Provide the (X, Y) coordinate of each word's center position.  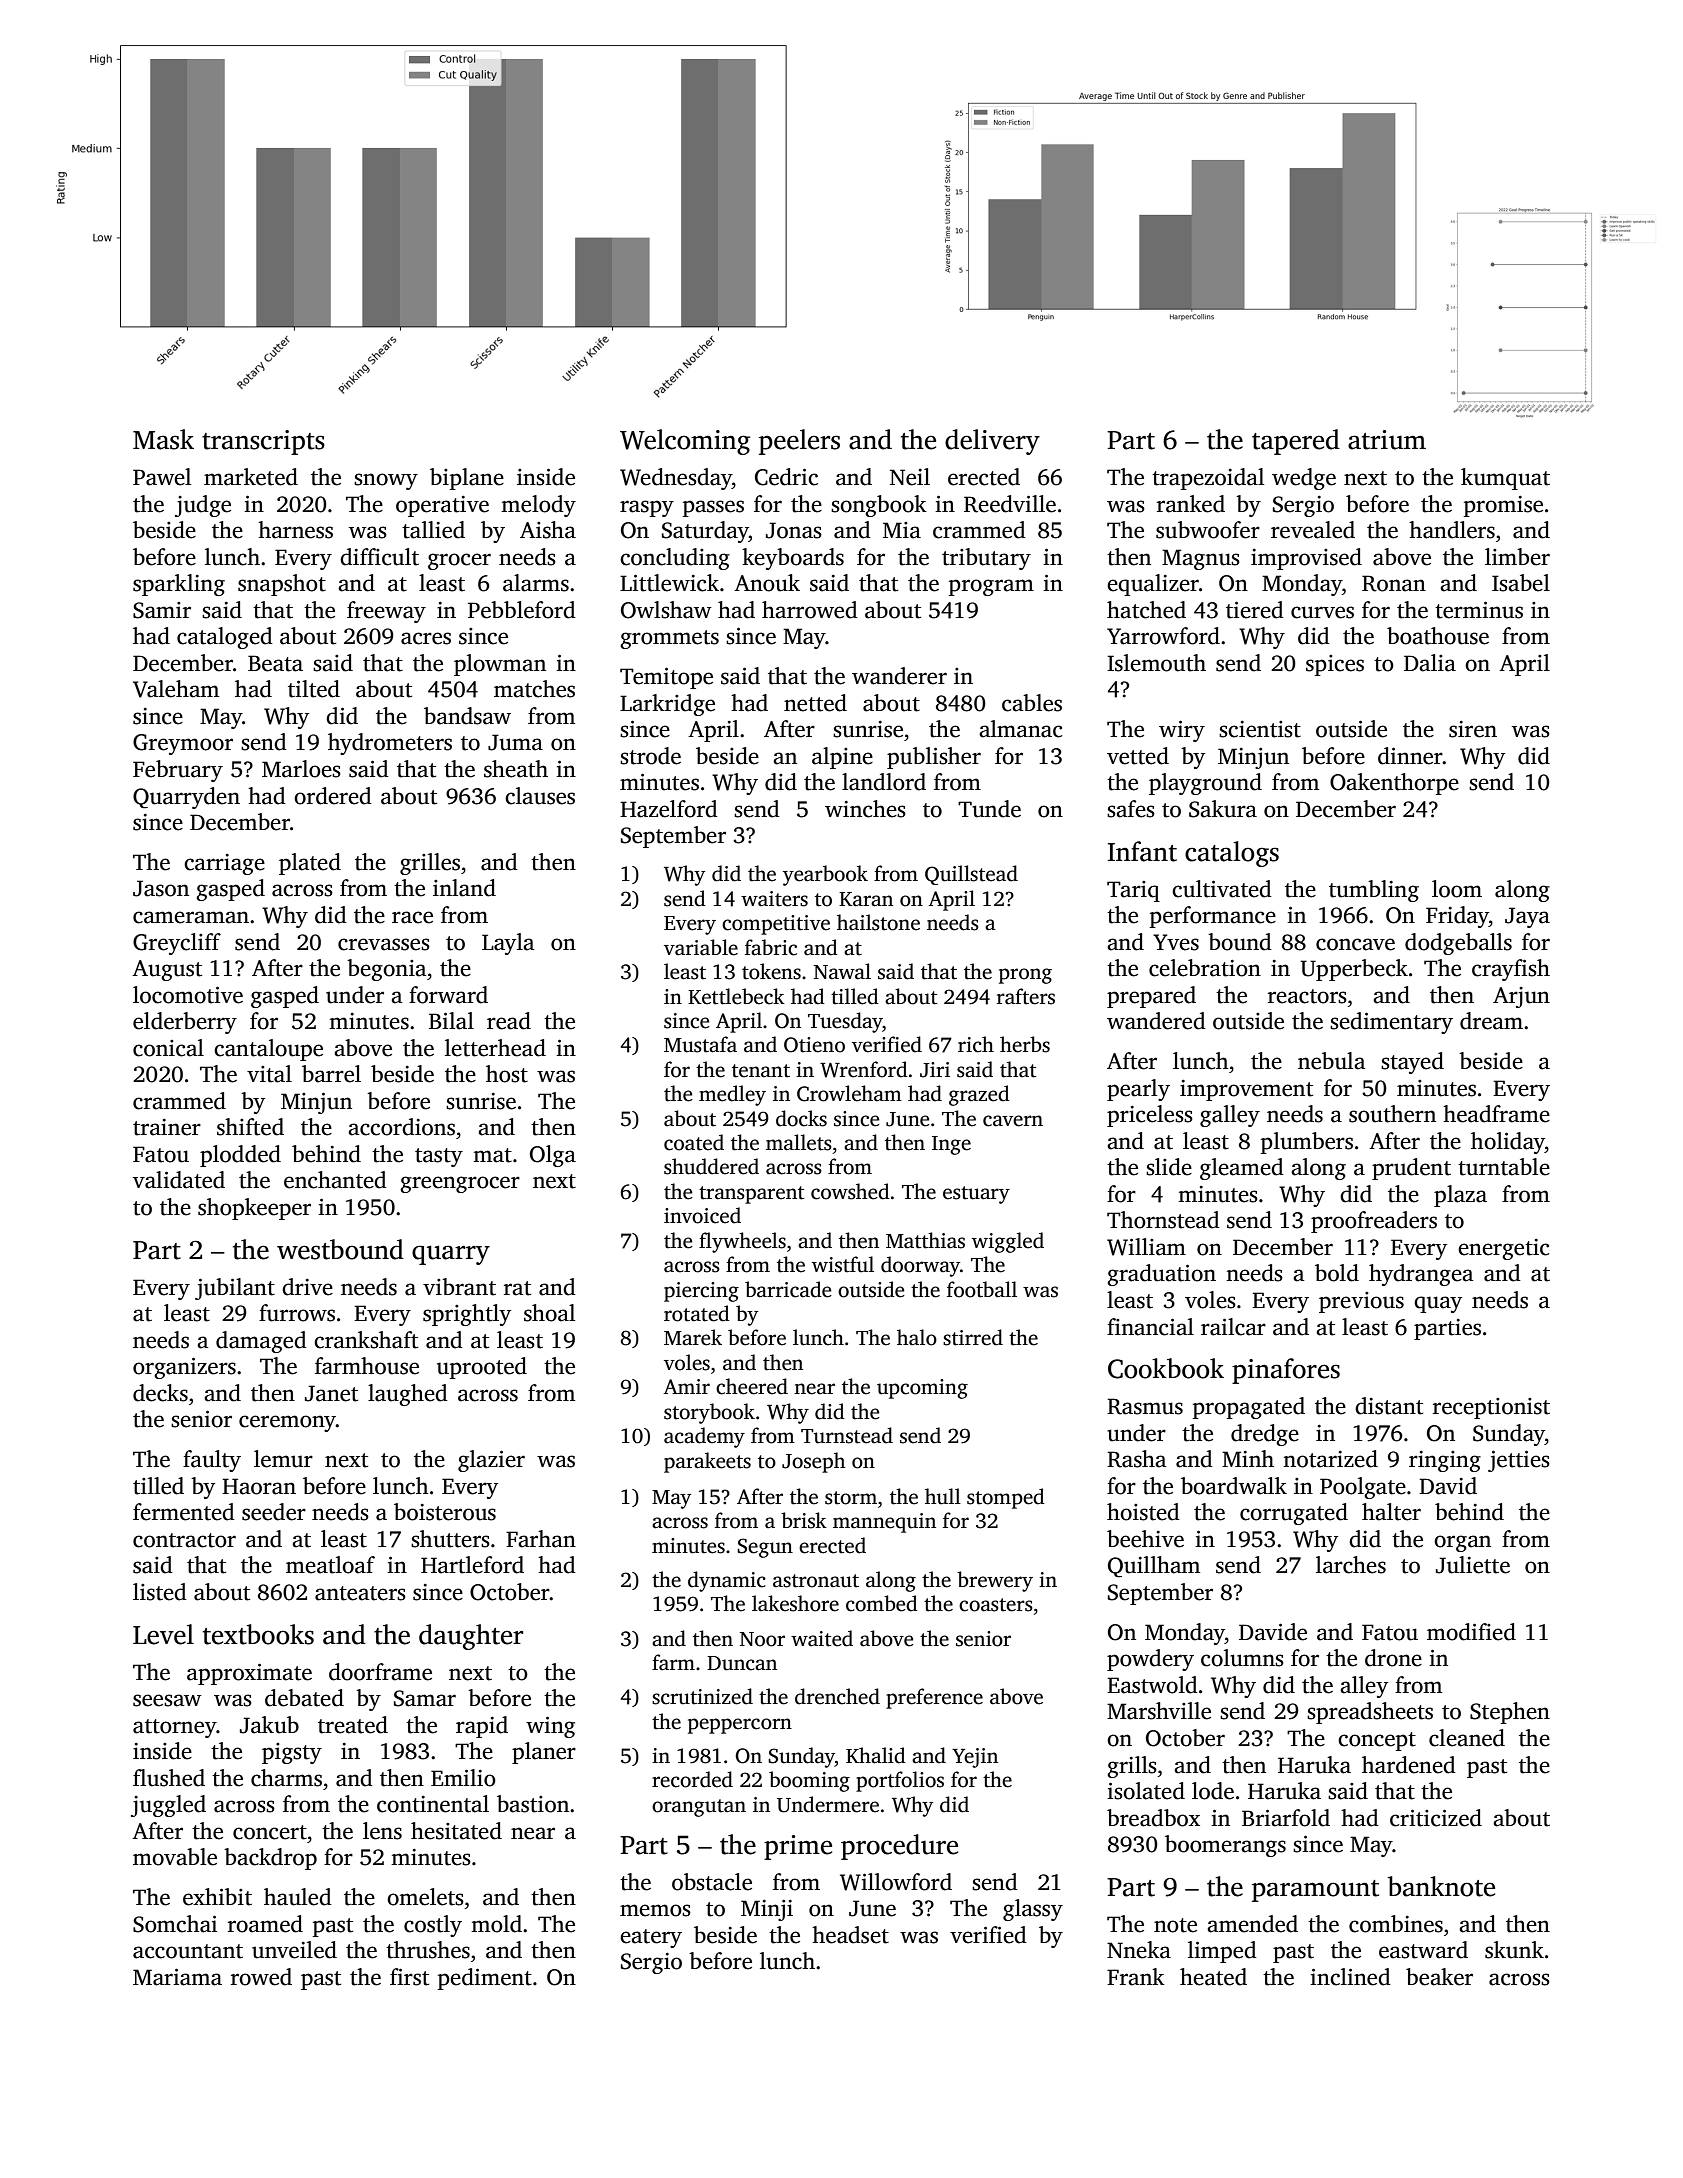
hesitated (456, 1831)
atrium (1387, 440)
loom (1457, 889)
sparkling (179, 585)
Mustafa (700, 1044)
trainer (167, 1127)
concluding (675, 559)
